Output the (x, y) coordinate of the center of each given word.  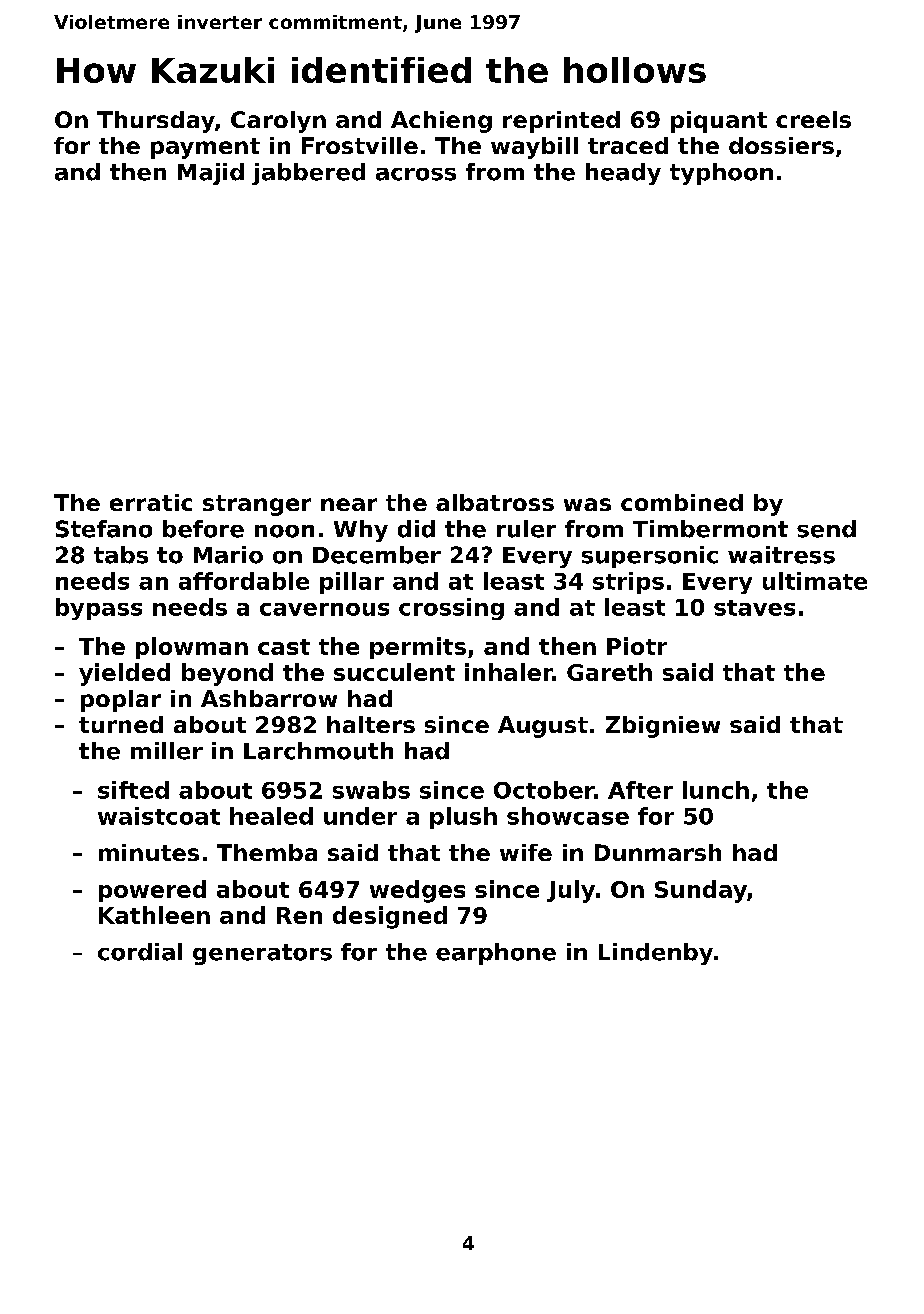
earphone (496, 954)
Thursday (156, 122)
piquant (719, 122)
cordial (140, 952)
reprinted (561, 122)
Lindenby (656, 954)
